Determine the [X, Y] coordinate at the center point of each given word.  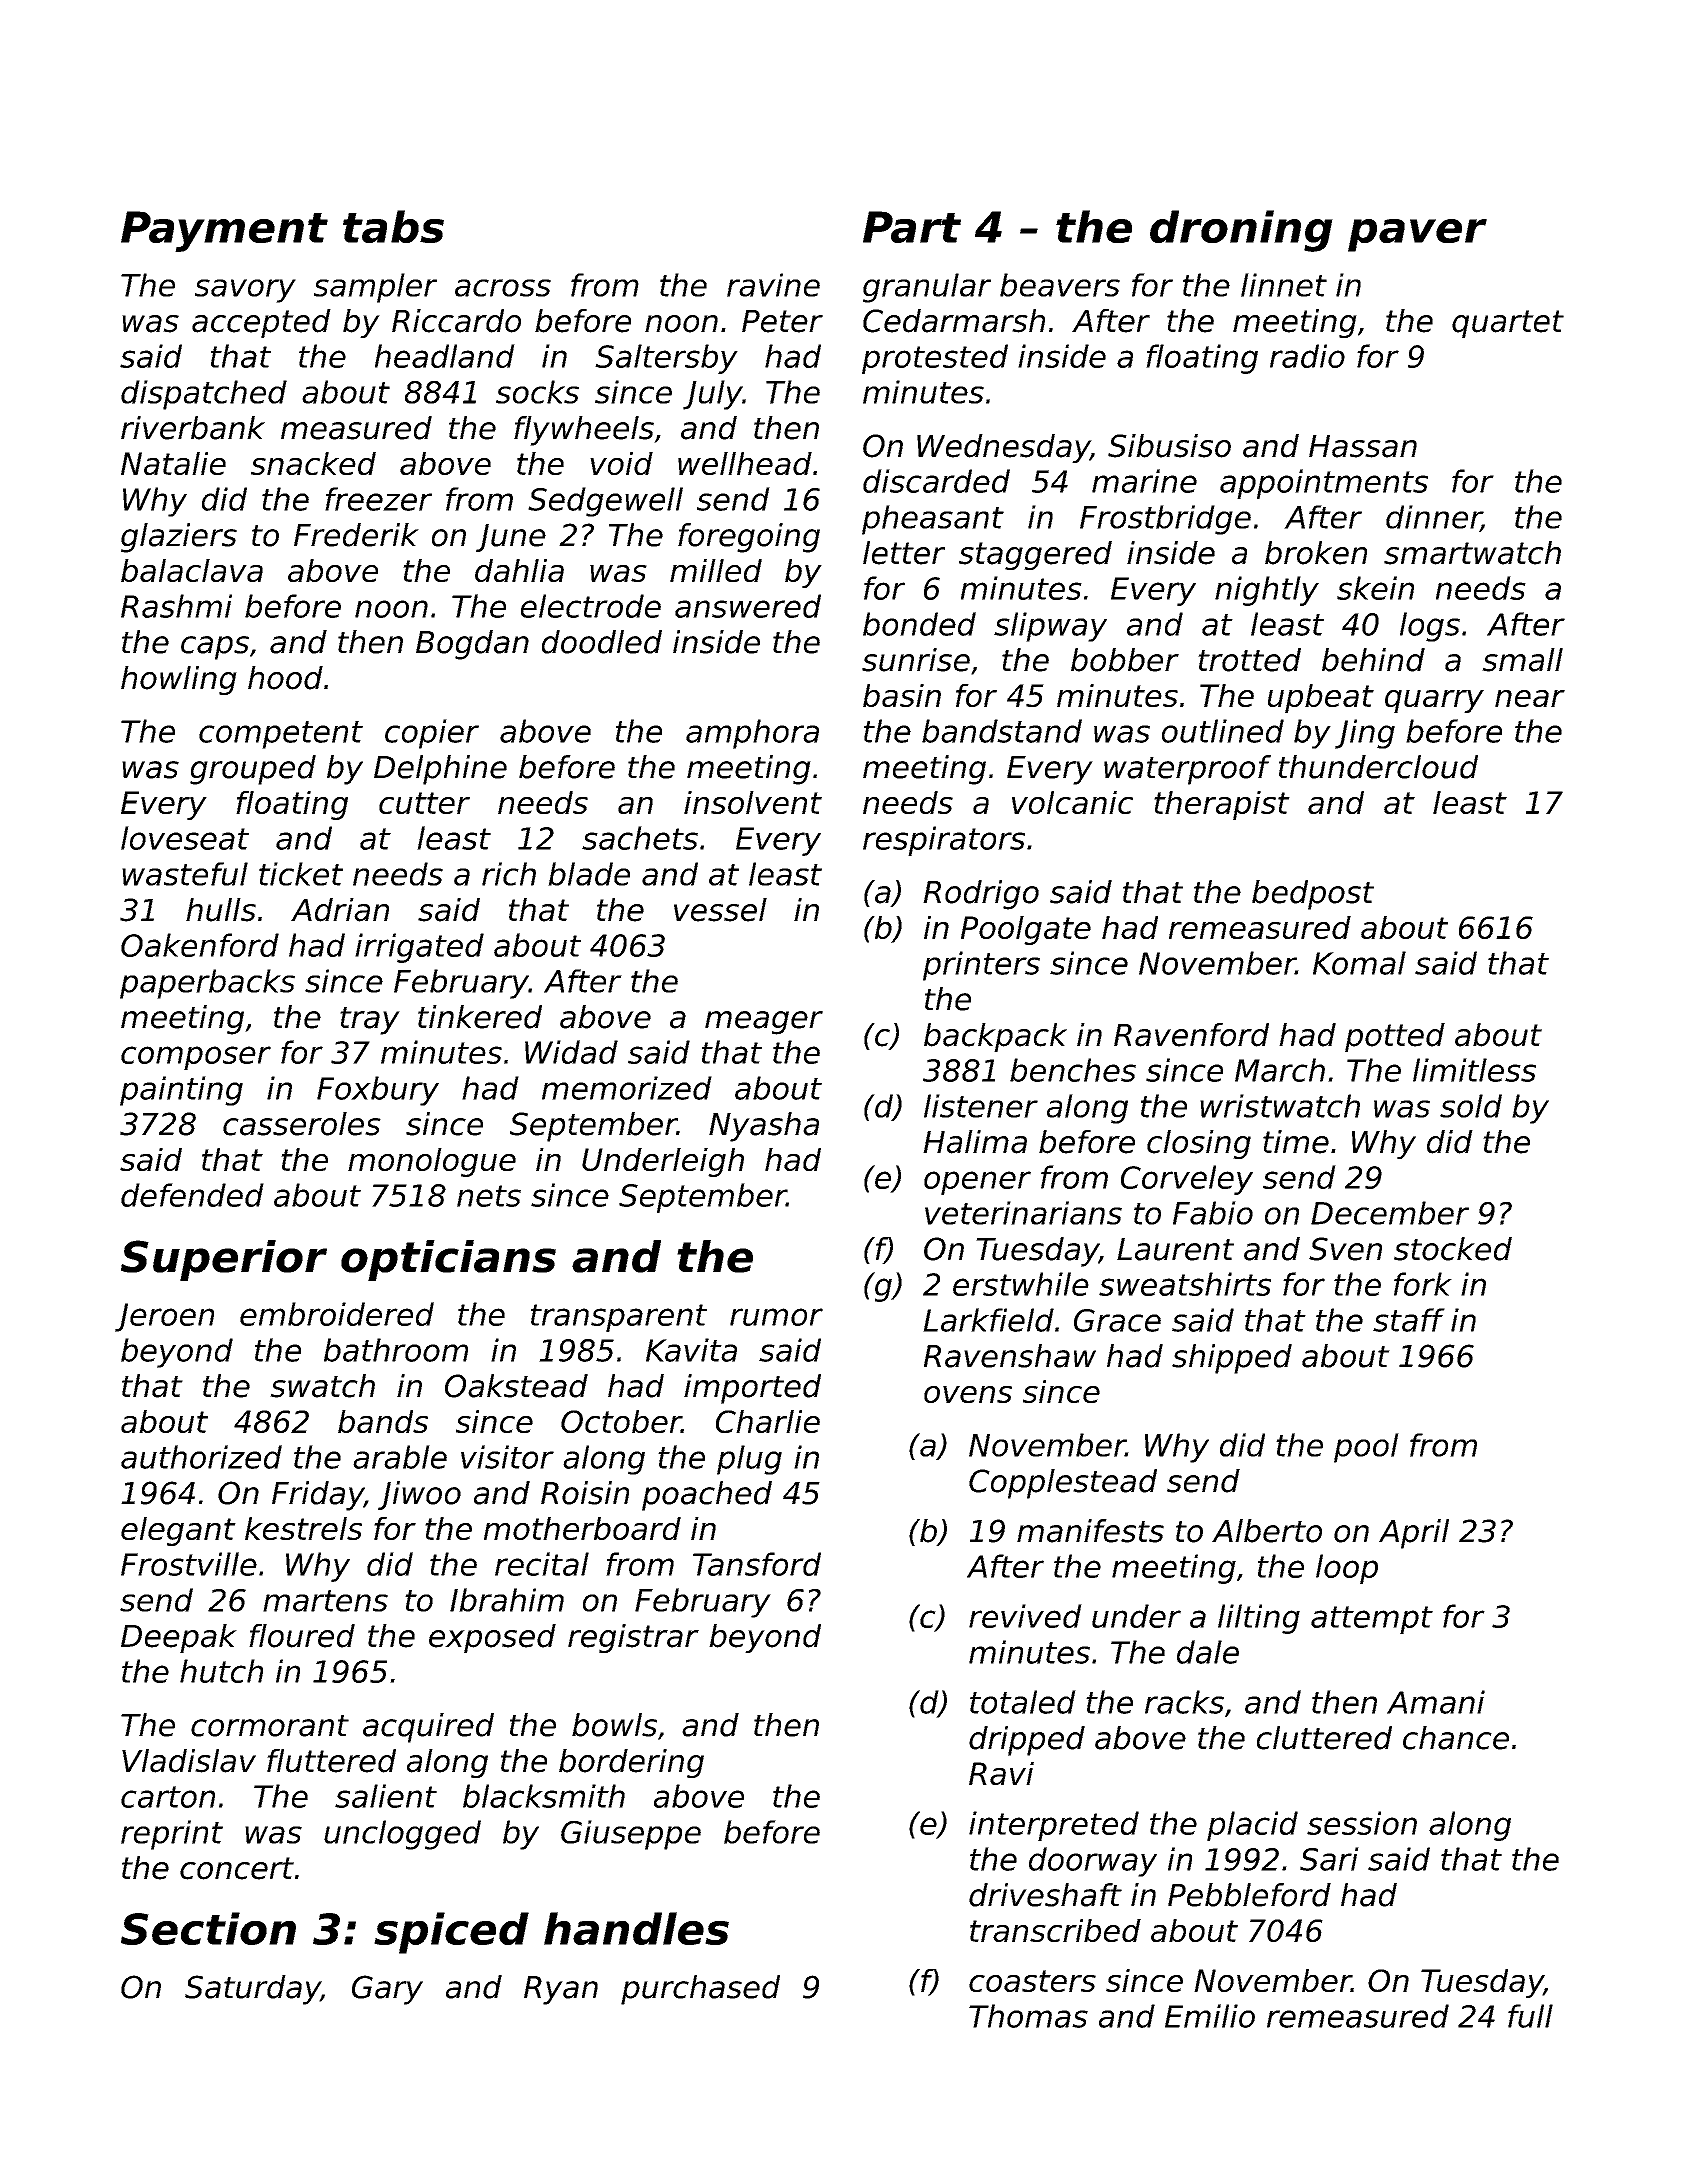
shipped [1232, 1359]
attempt [1372, 1620]
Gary [387, 1990]
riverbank [193, 428]
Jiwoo [419, 1495]
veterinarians [1023, 1213]
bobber [1125, 660]
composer [196, 1058]
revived [1025, 1616]
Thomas [1028, 2016]
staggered [1035, 555]
